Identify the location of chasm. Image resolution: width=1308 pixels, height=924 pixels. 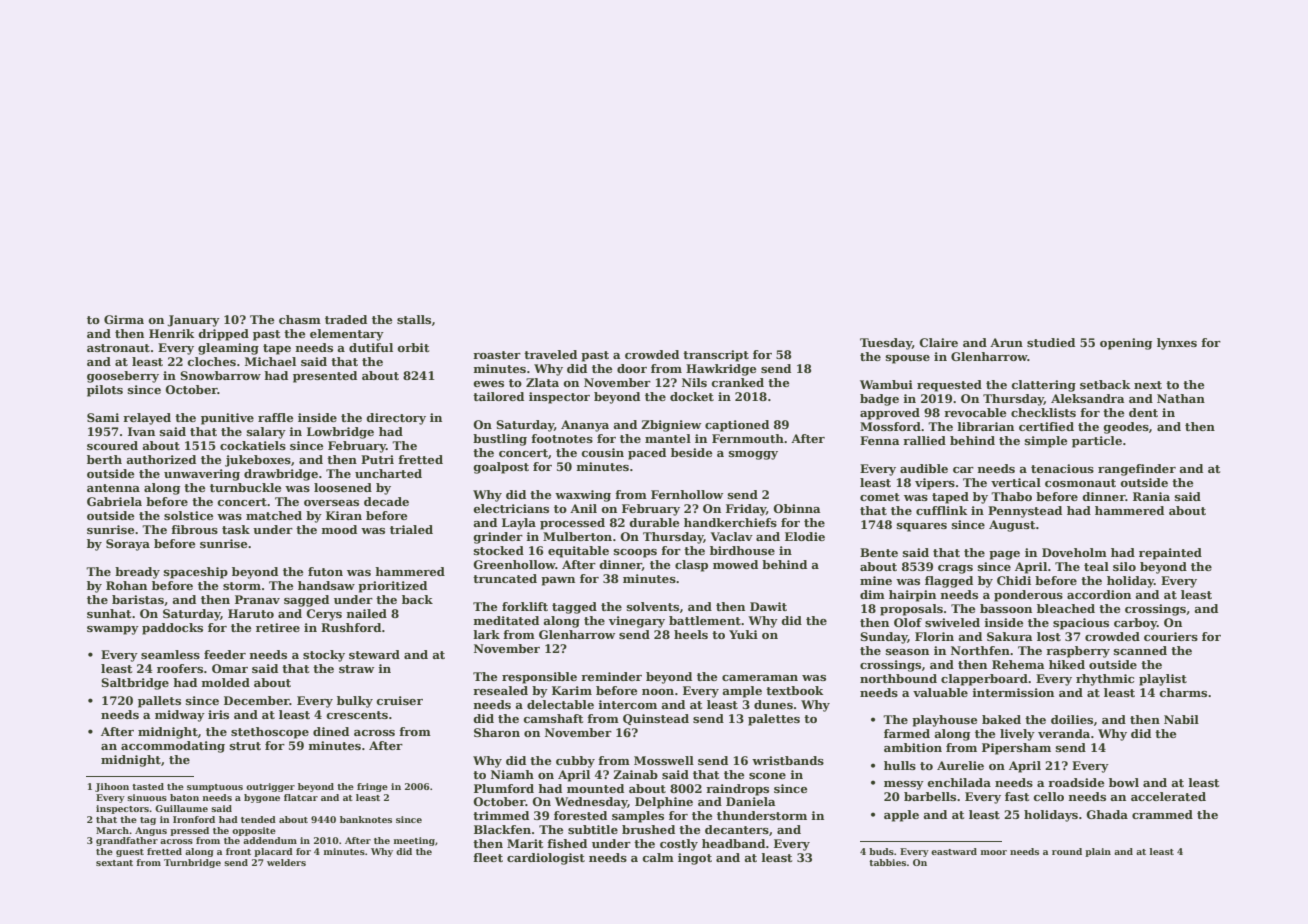
(300, 319).
